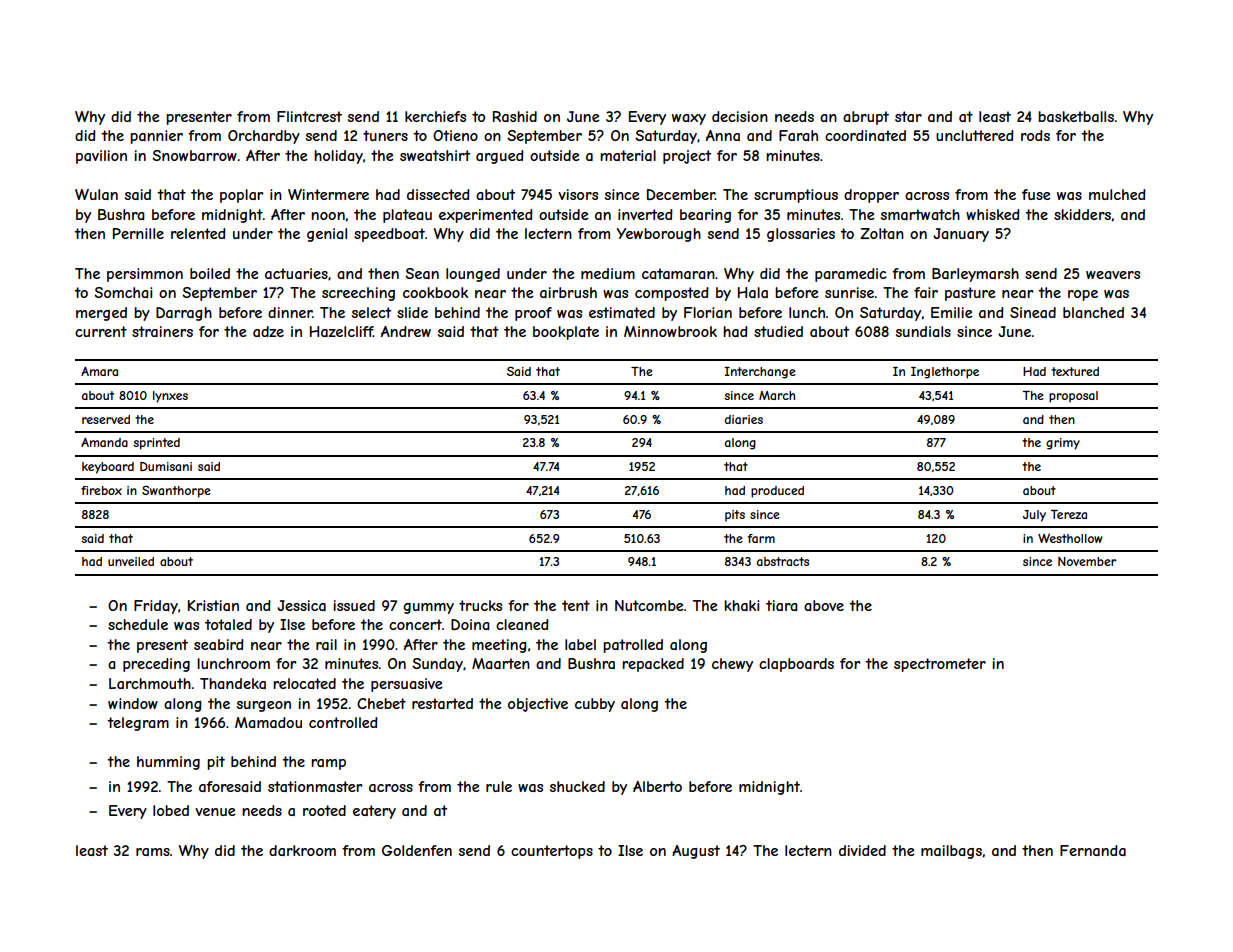  Describe the element at coordinates (1082, 214) in the screenshot. I see `skidders` at that location.
